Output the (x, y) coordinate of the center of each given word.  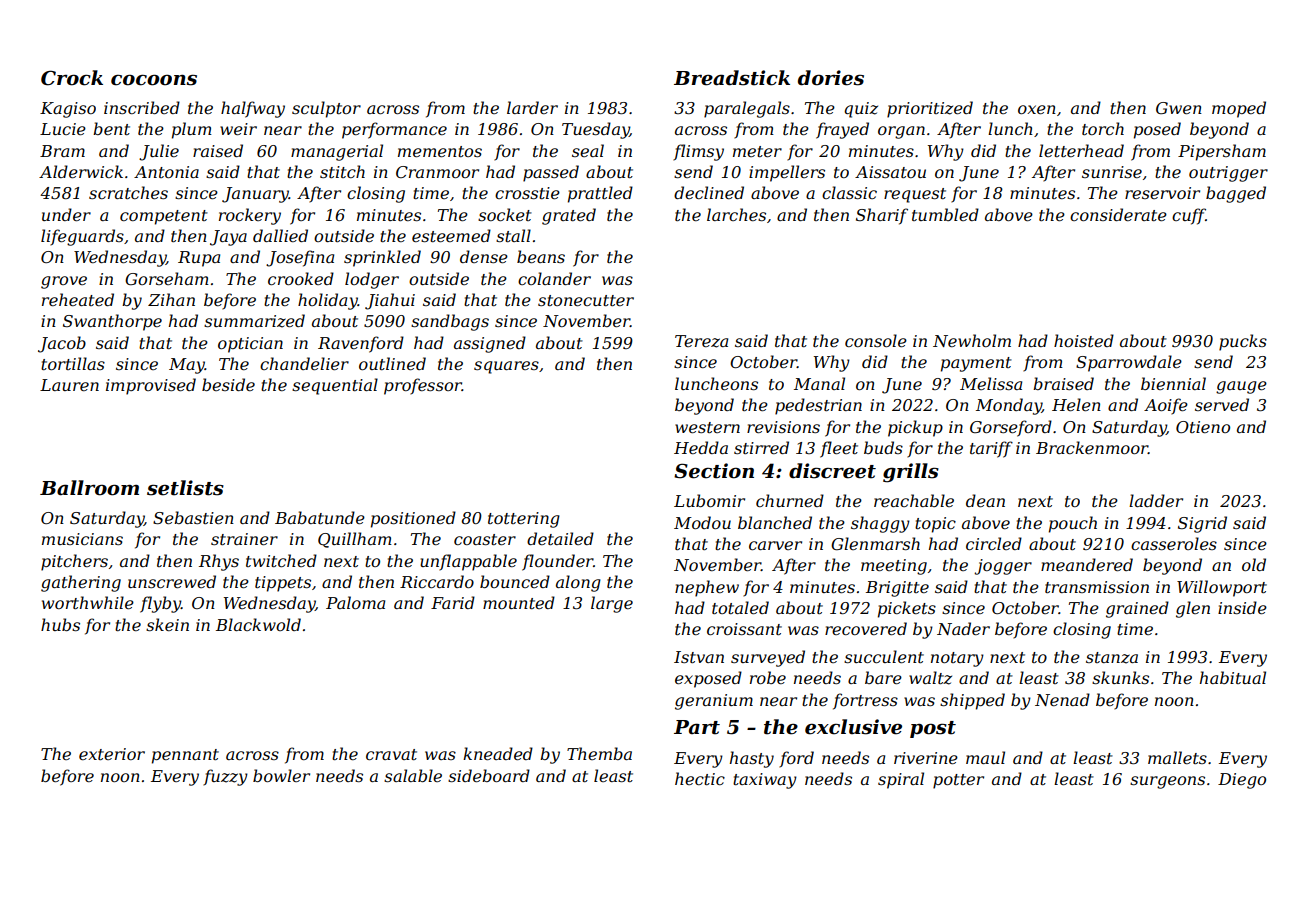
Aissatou (890, 172)
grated (569, 216)
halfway (253, 109)
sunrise (1112, 172)
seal (588, 150)
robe (768, 677)
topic (935, 525)
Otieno (1203, 427)
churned (790, 500)
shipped (972, 701)
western (707, 427)
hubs (60, 624)
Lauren (69, 385)
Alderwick (81, 171)
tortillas (73, 363)
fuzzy (225, 777)
